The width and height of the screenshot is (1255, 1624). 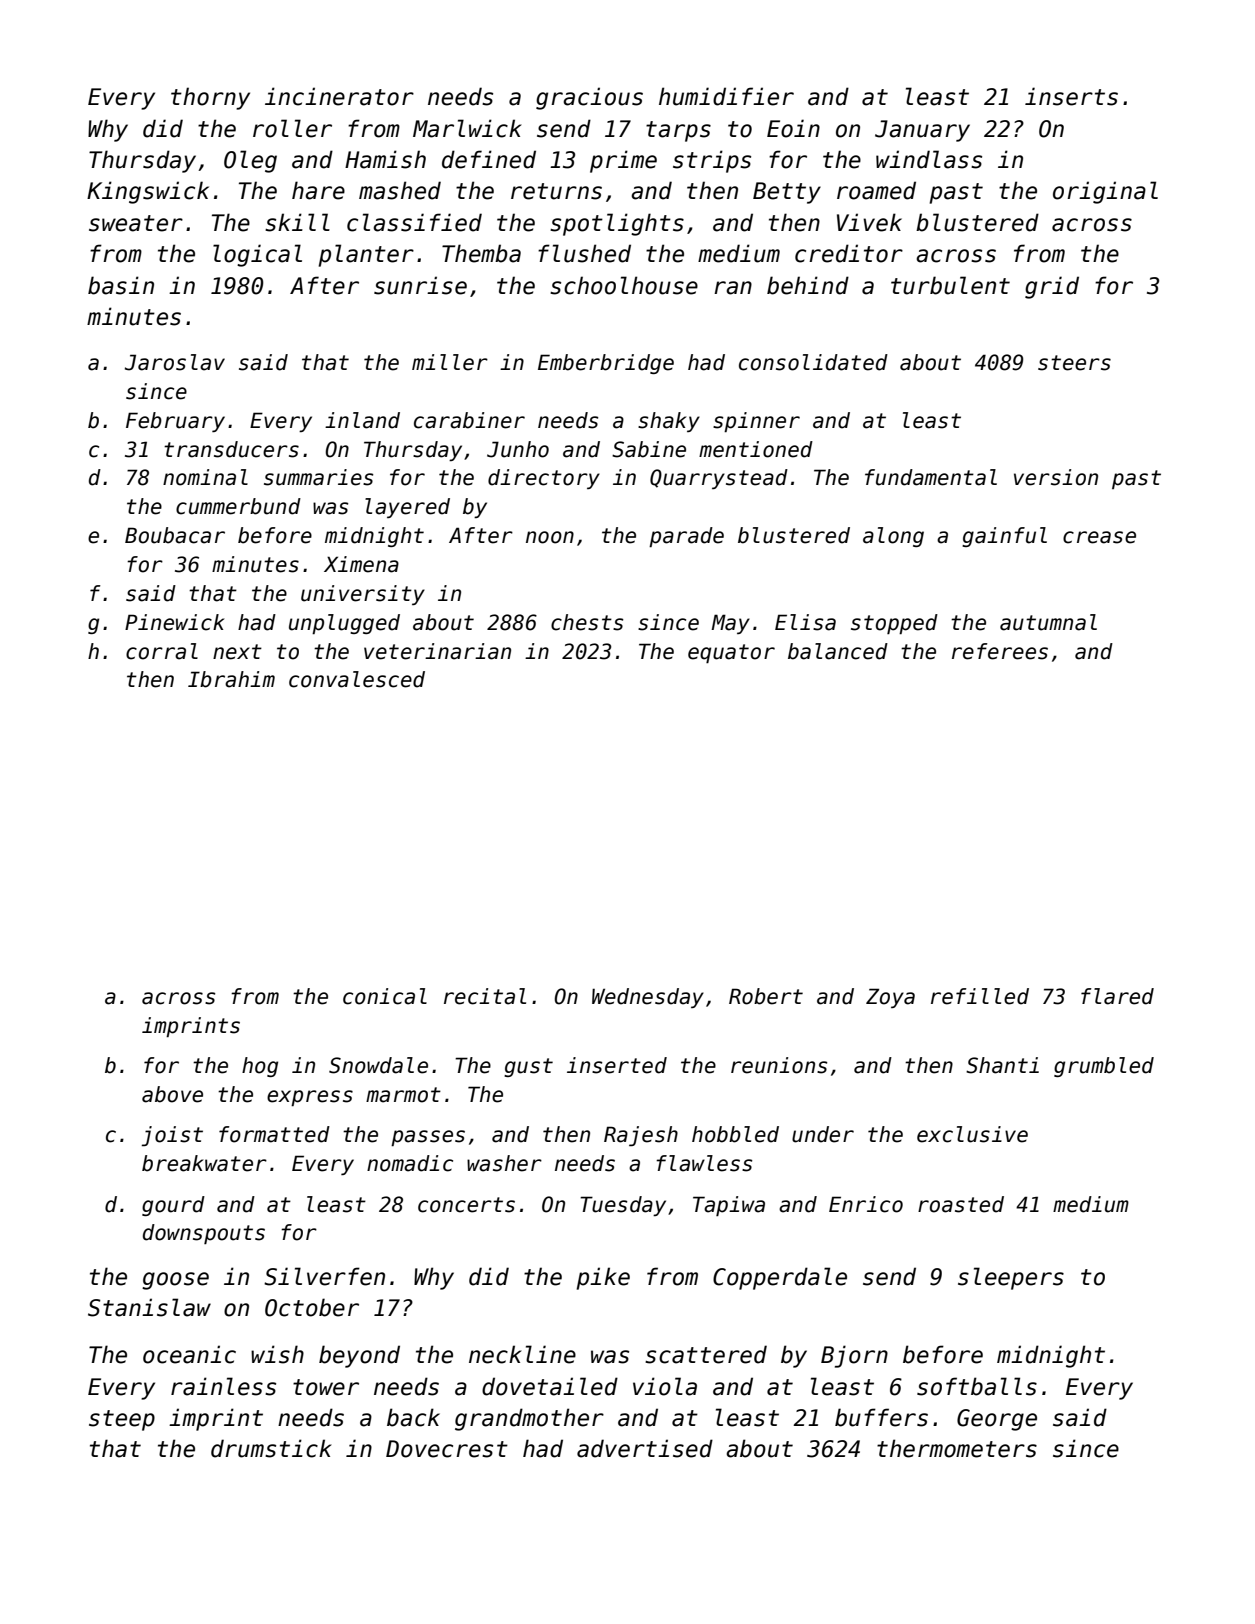 I want to click on conical, so click(x=385, y=996).
